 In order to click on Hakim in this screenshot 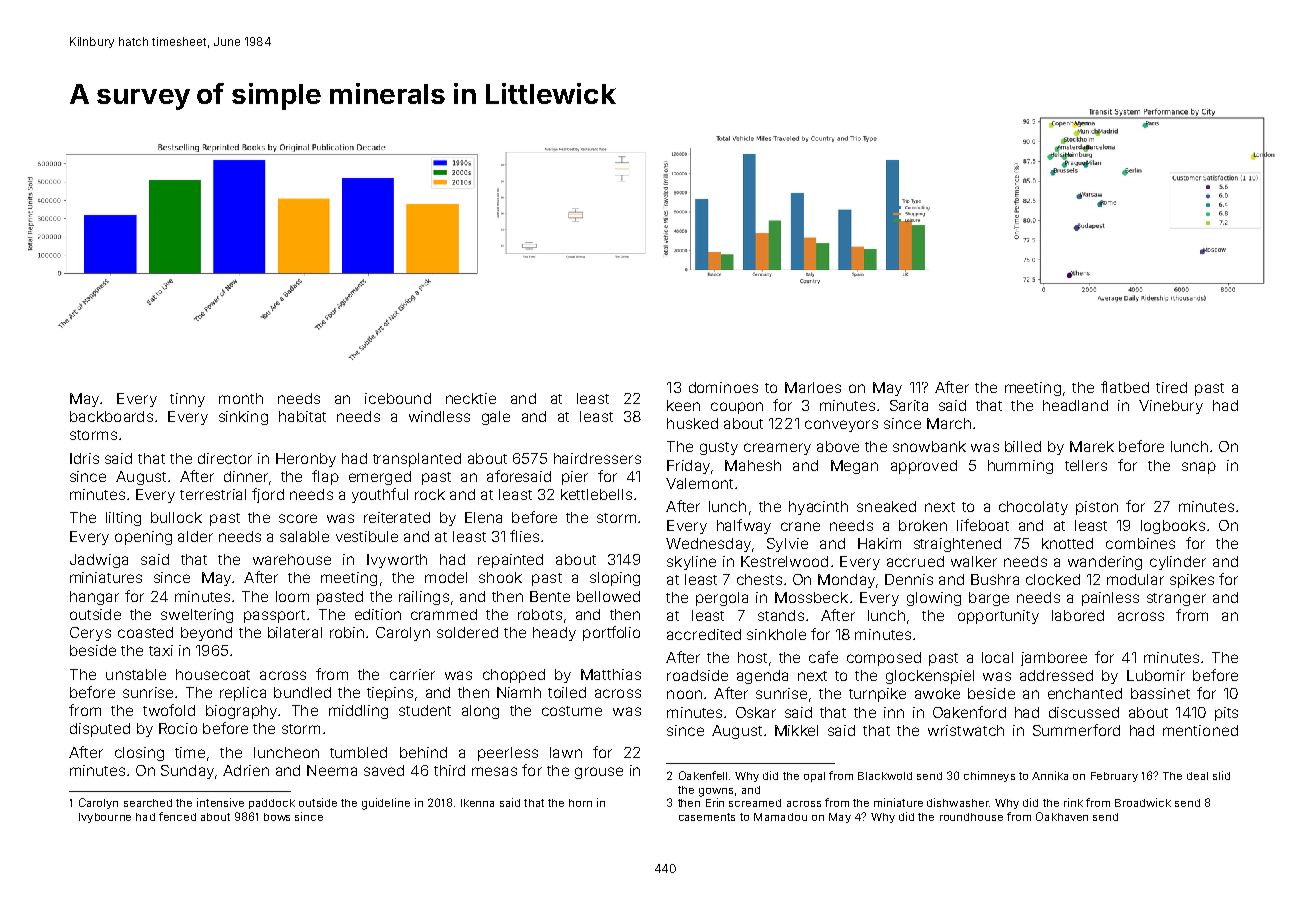, I will do `click(879, 543)`.
